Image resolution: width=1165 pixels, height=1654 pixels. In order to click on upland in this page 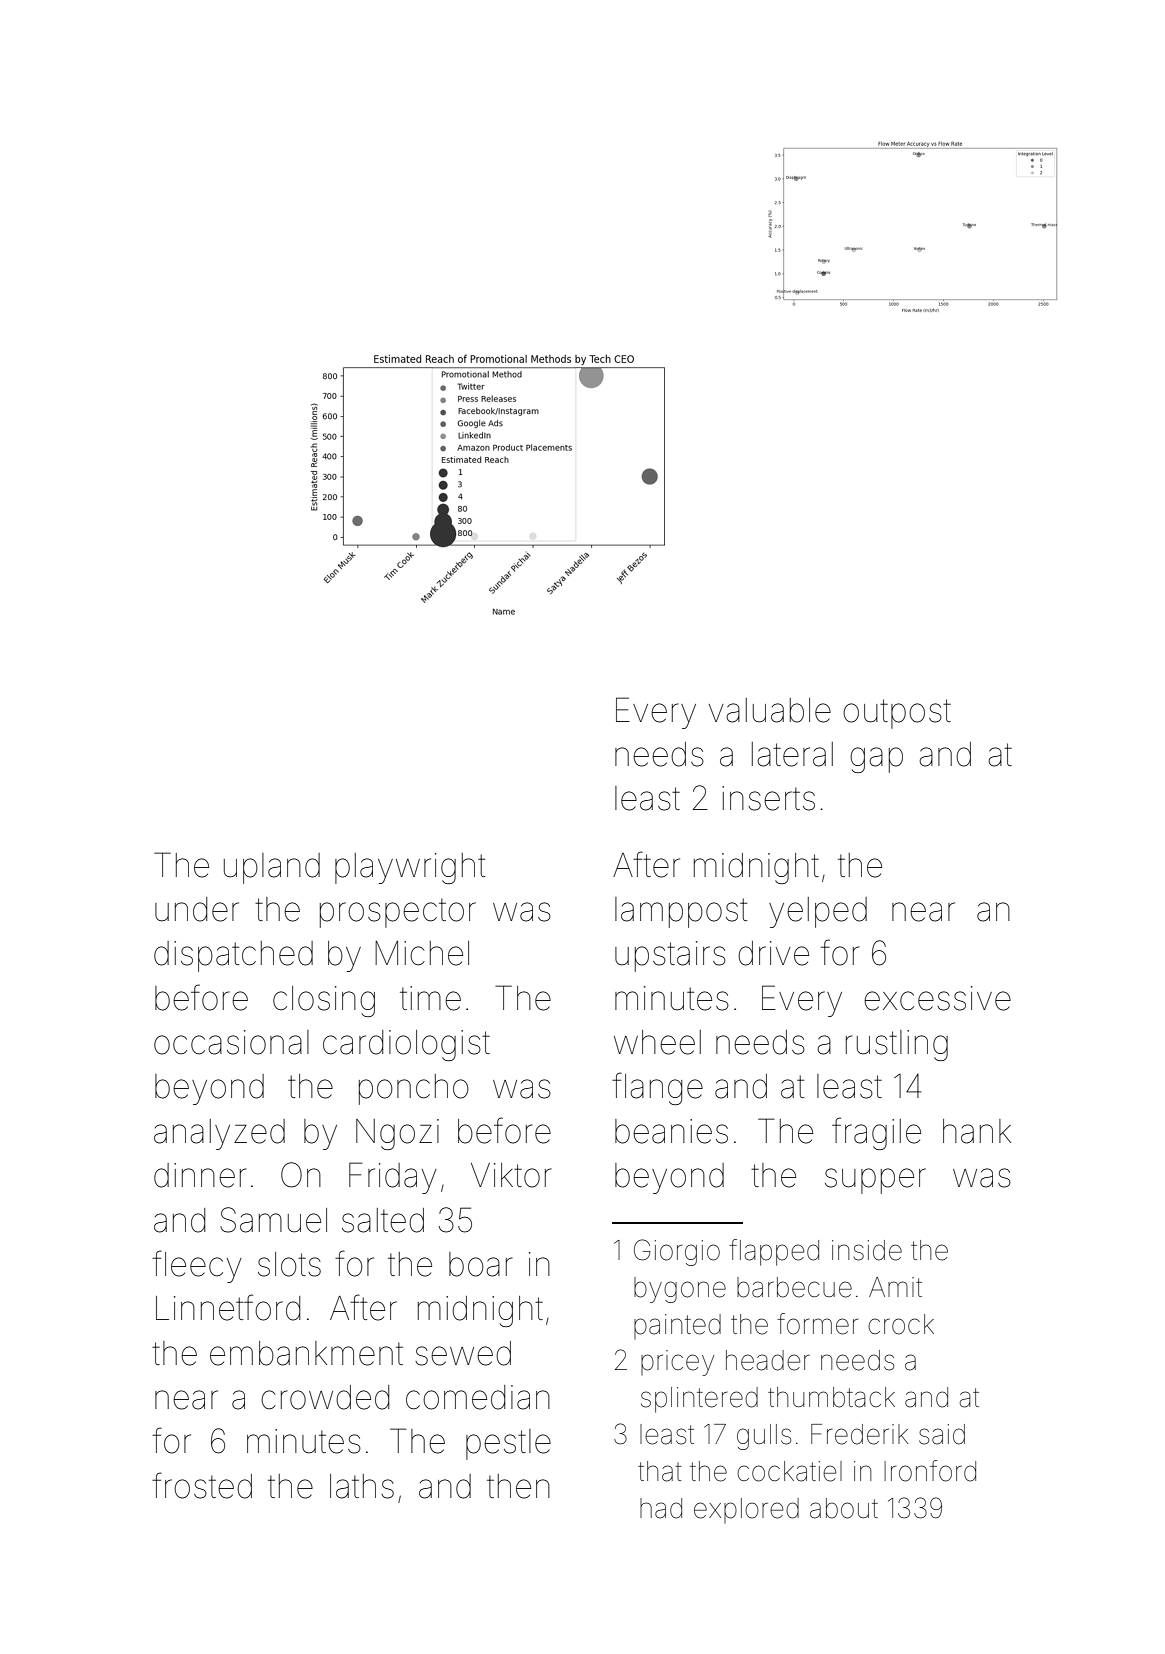, I will do `click(272, 868)`.
